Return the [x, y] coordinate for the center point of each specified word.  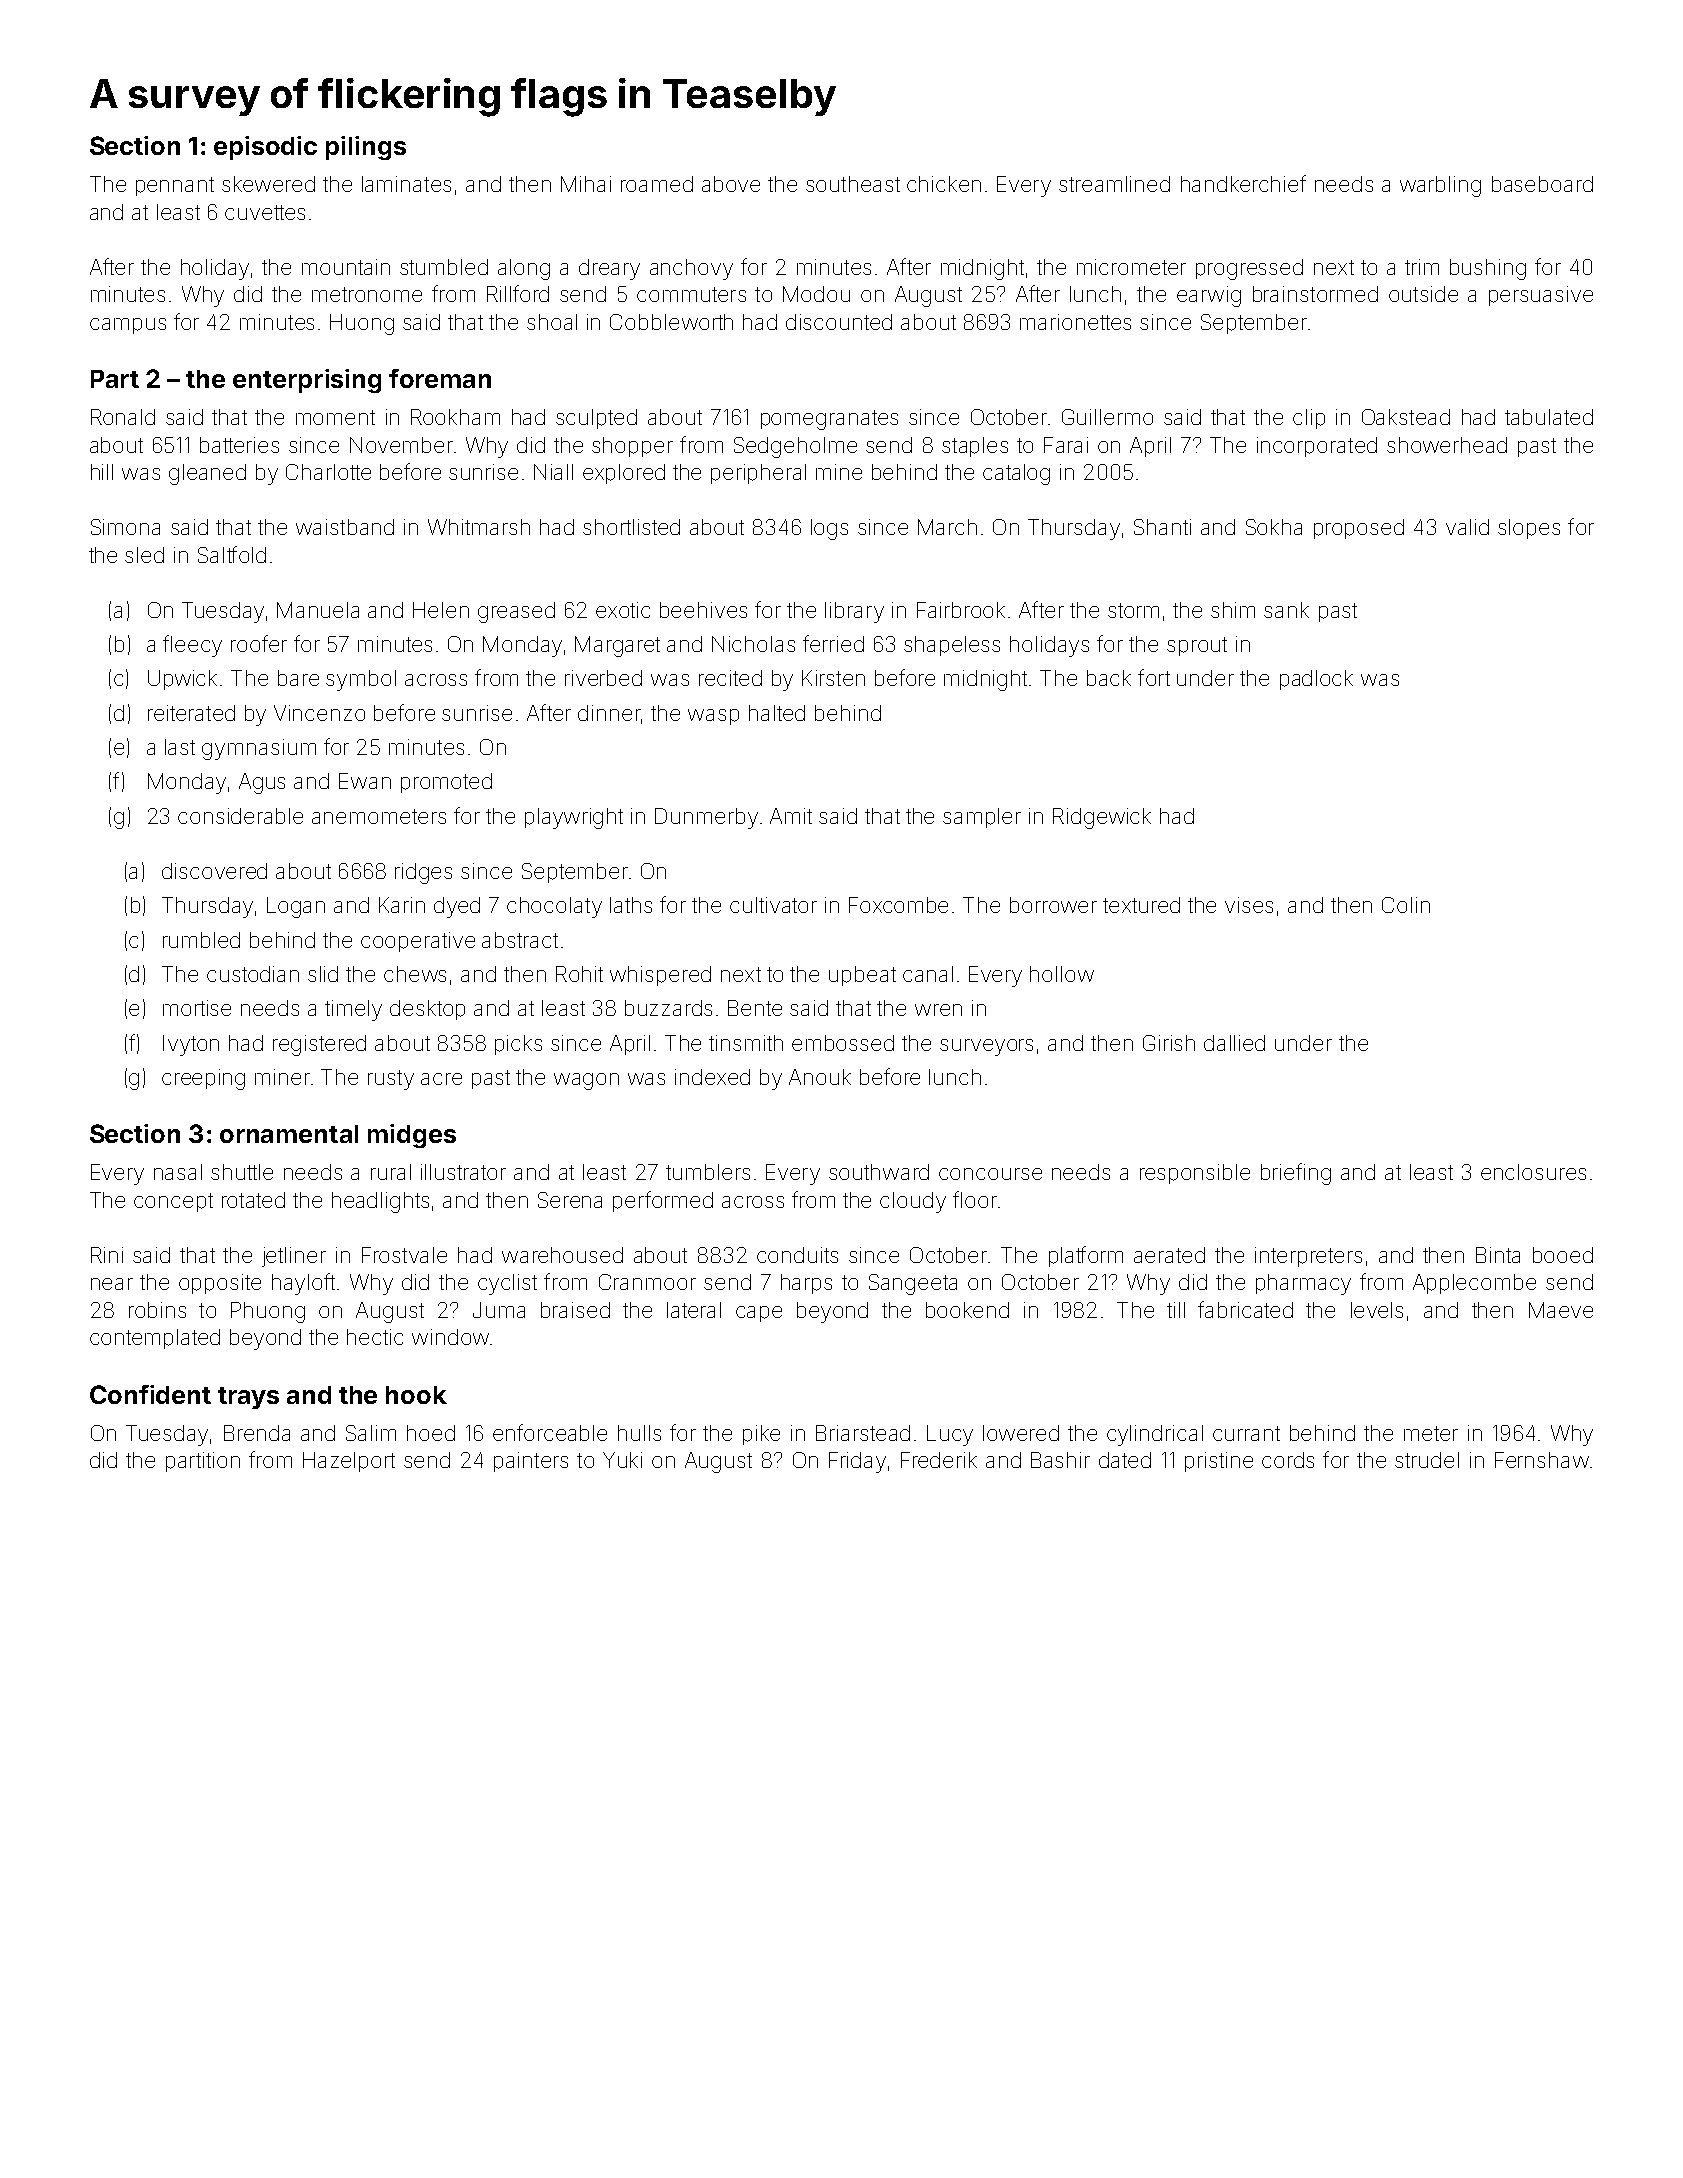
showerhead [1447, 445]
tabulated [1549, 417]
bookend [967, 1310]
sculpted [596, 419]
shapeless [952, 646]
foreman [440, 378]
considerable [240, 816]
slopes [1529, 529]
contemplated [155, 1339]
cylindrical [1155, 1435]
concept [173, 1202]
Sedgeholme [795, 447]
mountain [346, 267]
